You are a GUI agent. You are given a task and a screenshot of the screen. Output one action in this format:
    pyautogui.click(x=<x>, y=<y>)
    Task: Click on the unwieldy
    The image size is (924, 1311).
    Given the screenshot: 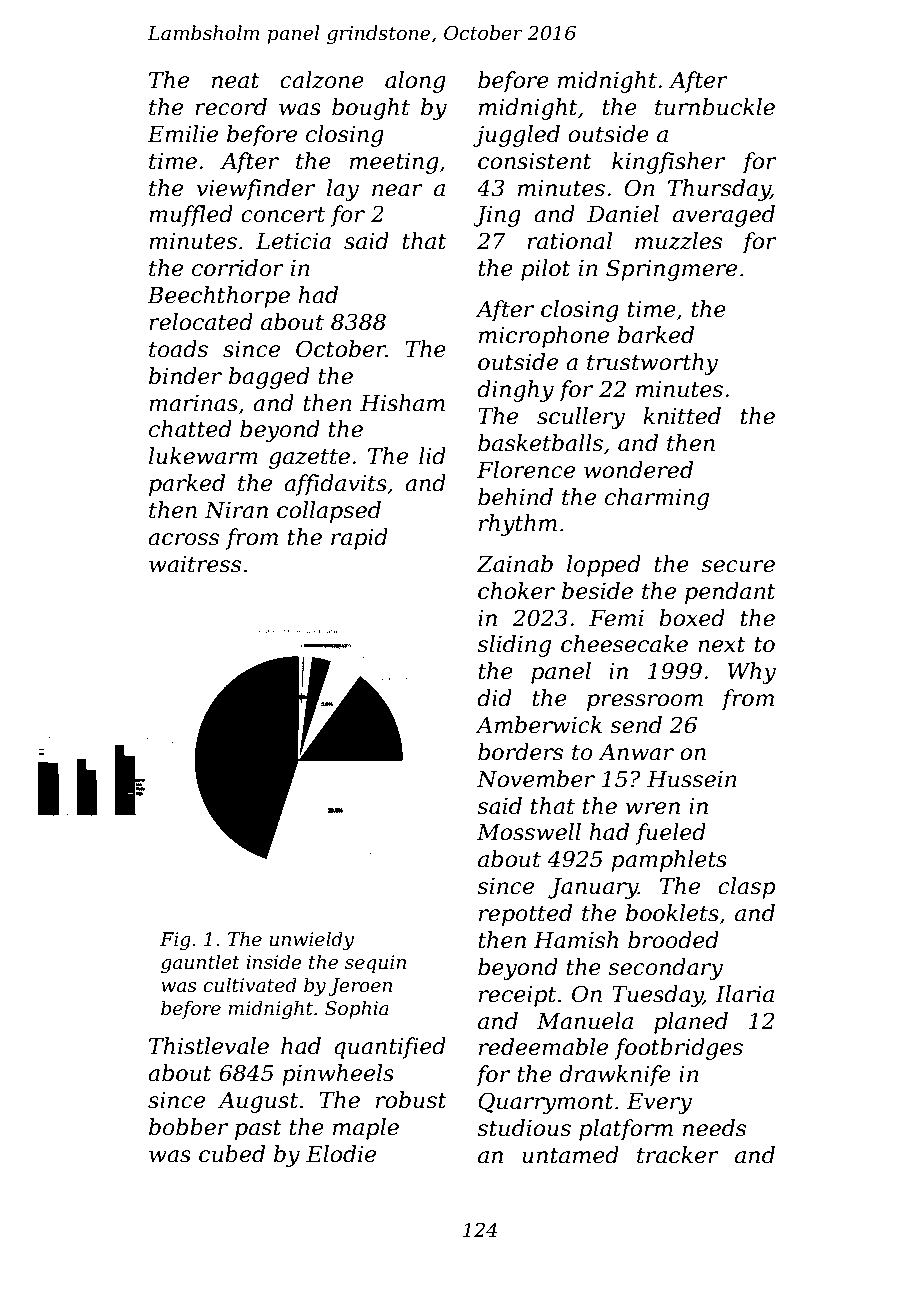 What is the action you would take?
    pyautogui.click(x=312, y=940)
